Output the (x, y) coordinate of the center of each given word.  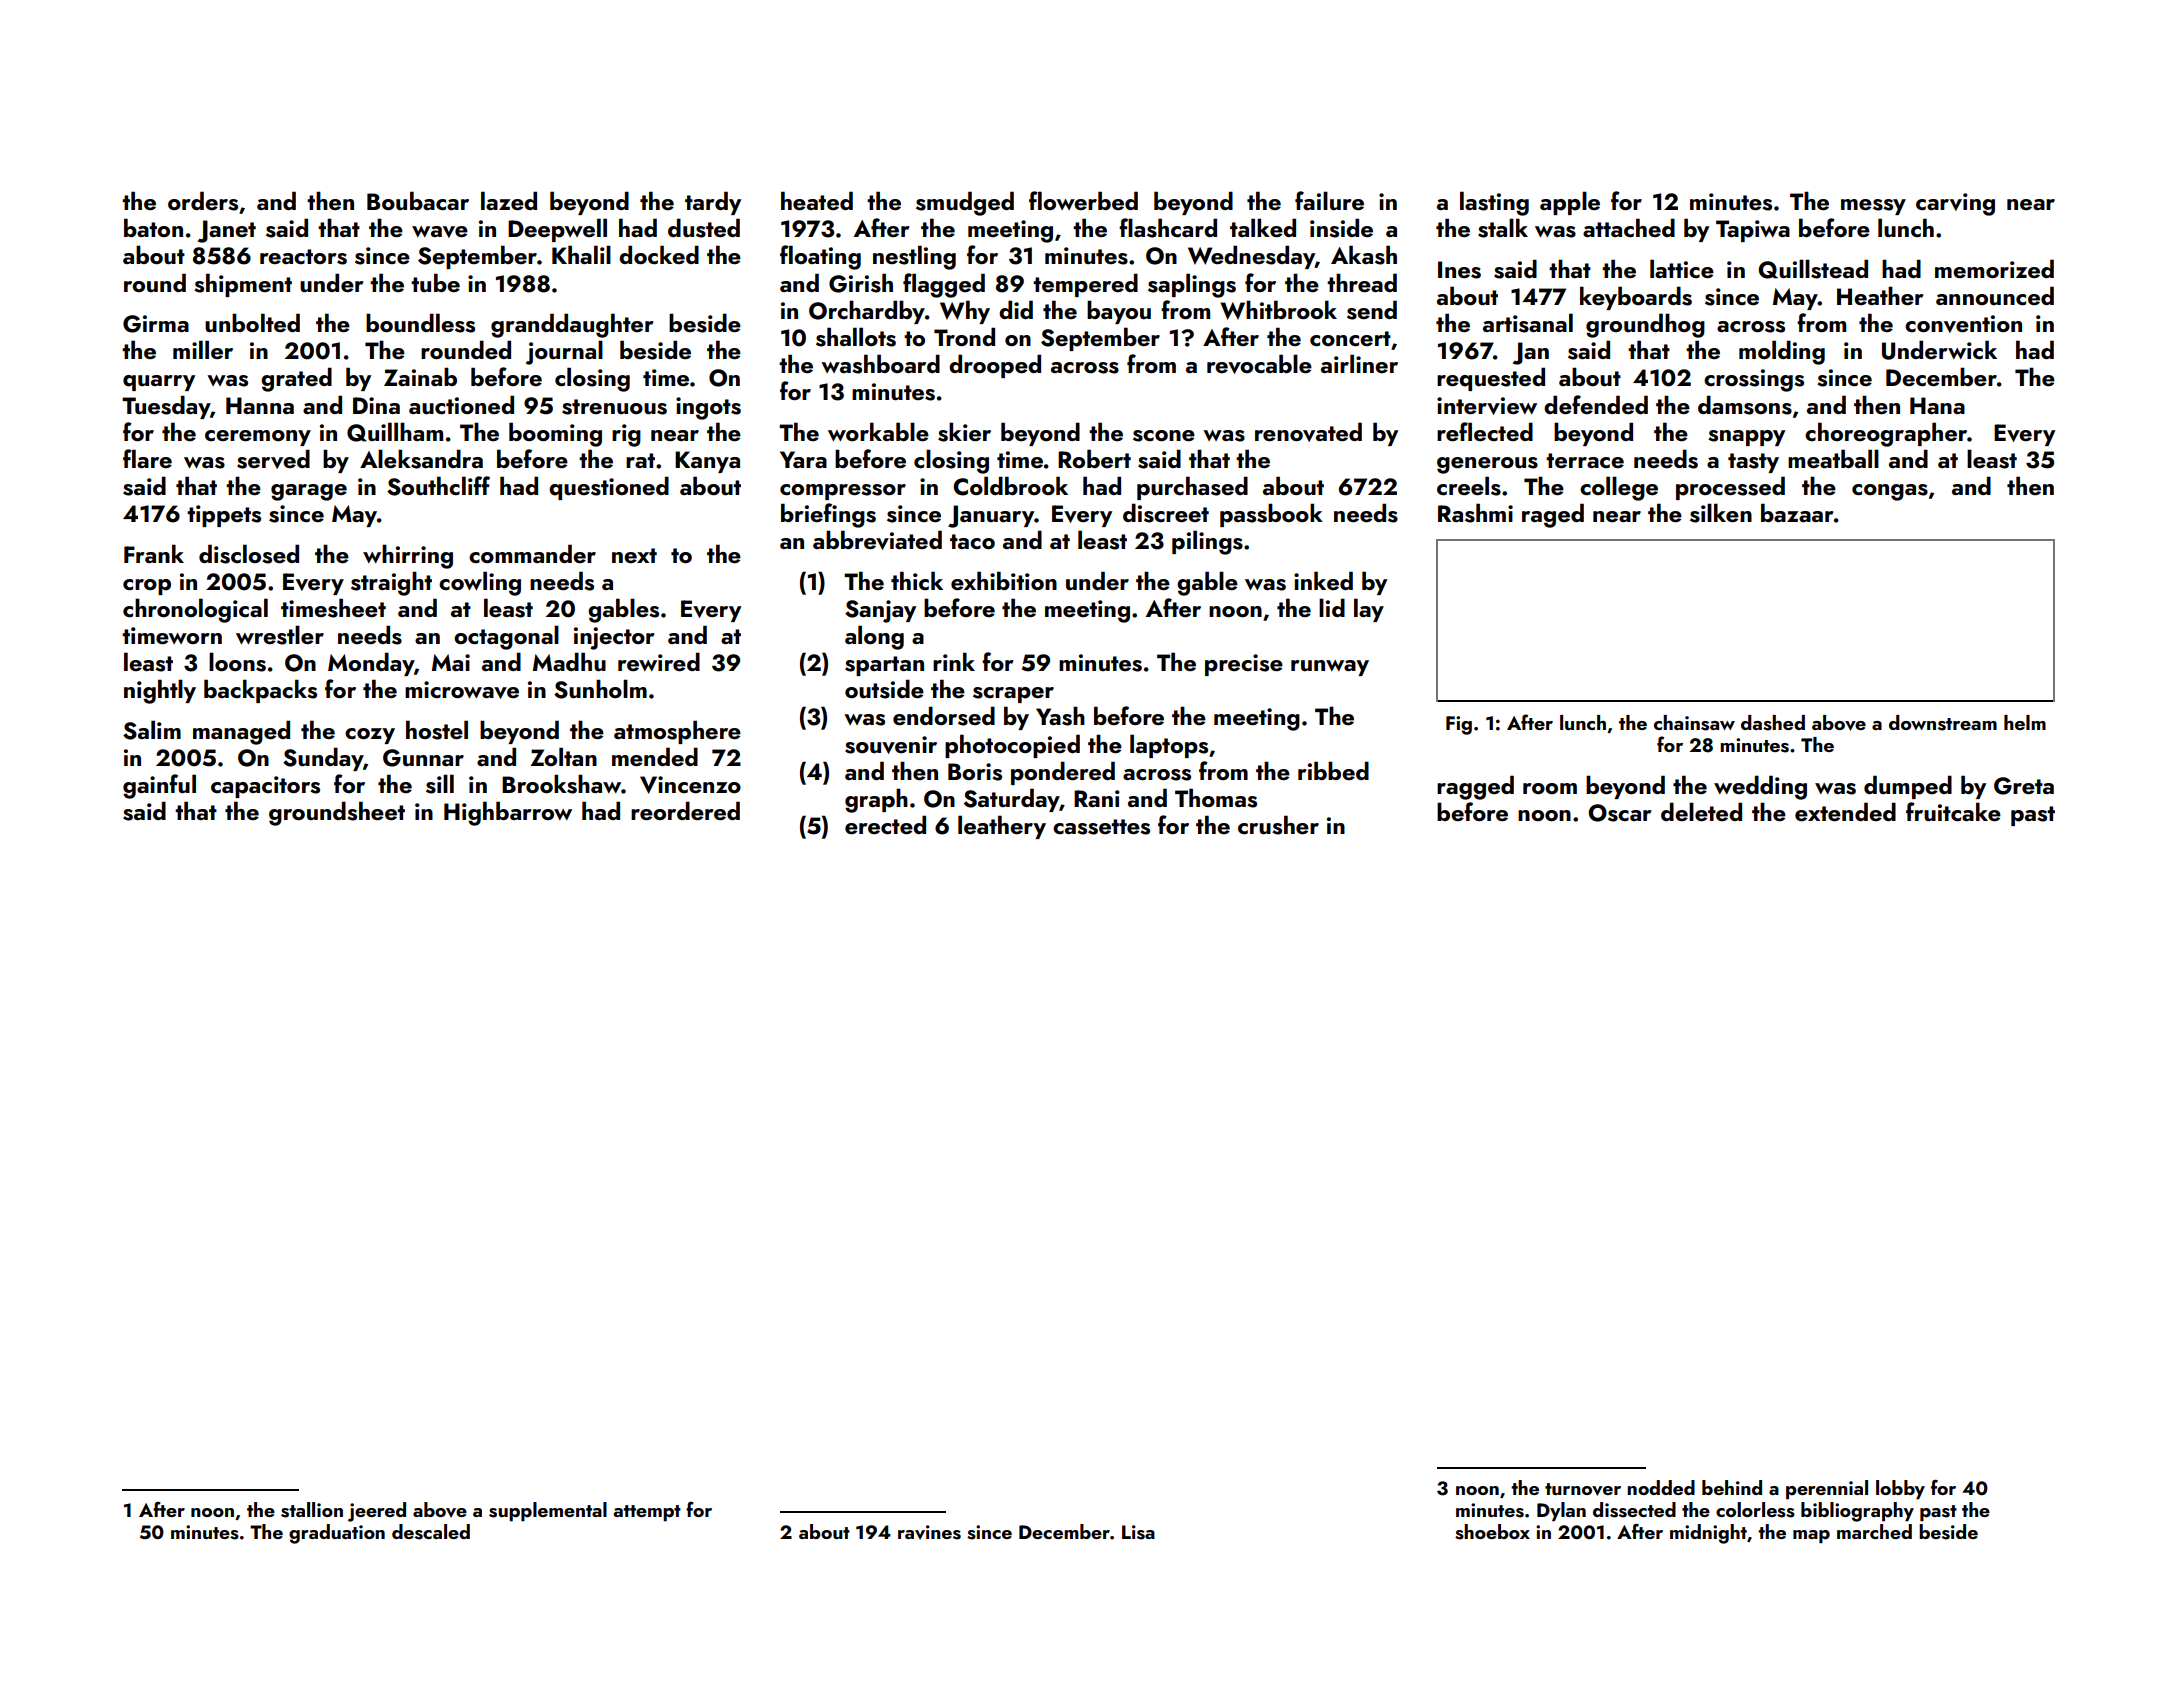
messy (1873, 207)
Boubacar (418, 200)
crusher (1278, 825)
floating (820, 257)
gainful (159, 786)
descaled (431, 1532)
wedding (1760, 787)
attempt (647, 1513)
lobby (1900, 1489)
